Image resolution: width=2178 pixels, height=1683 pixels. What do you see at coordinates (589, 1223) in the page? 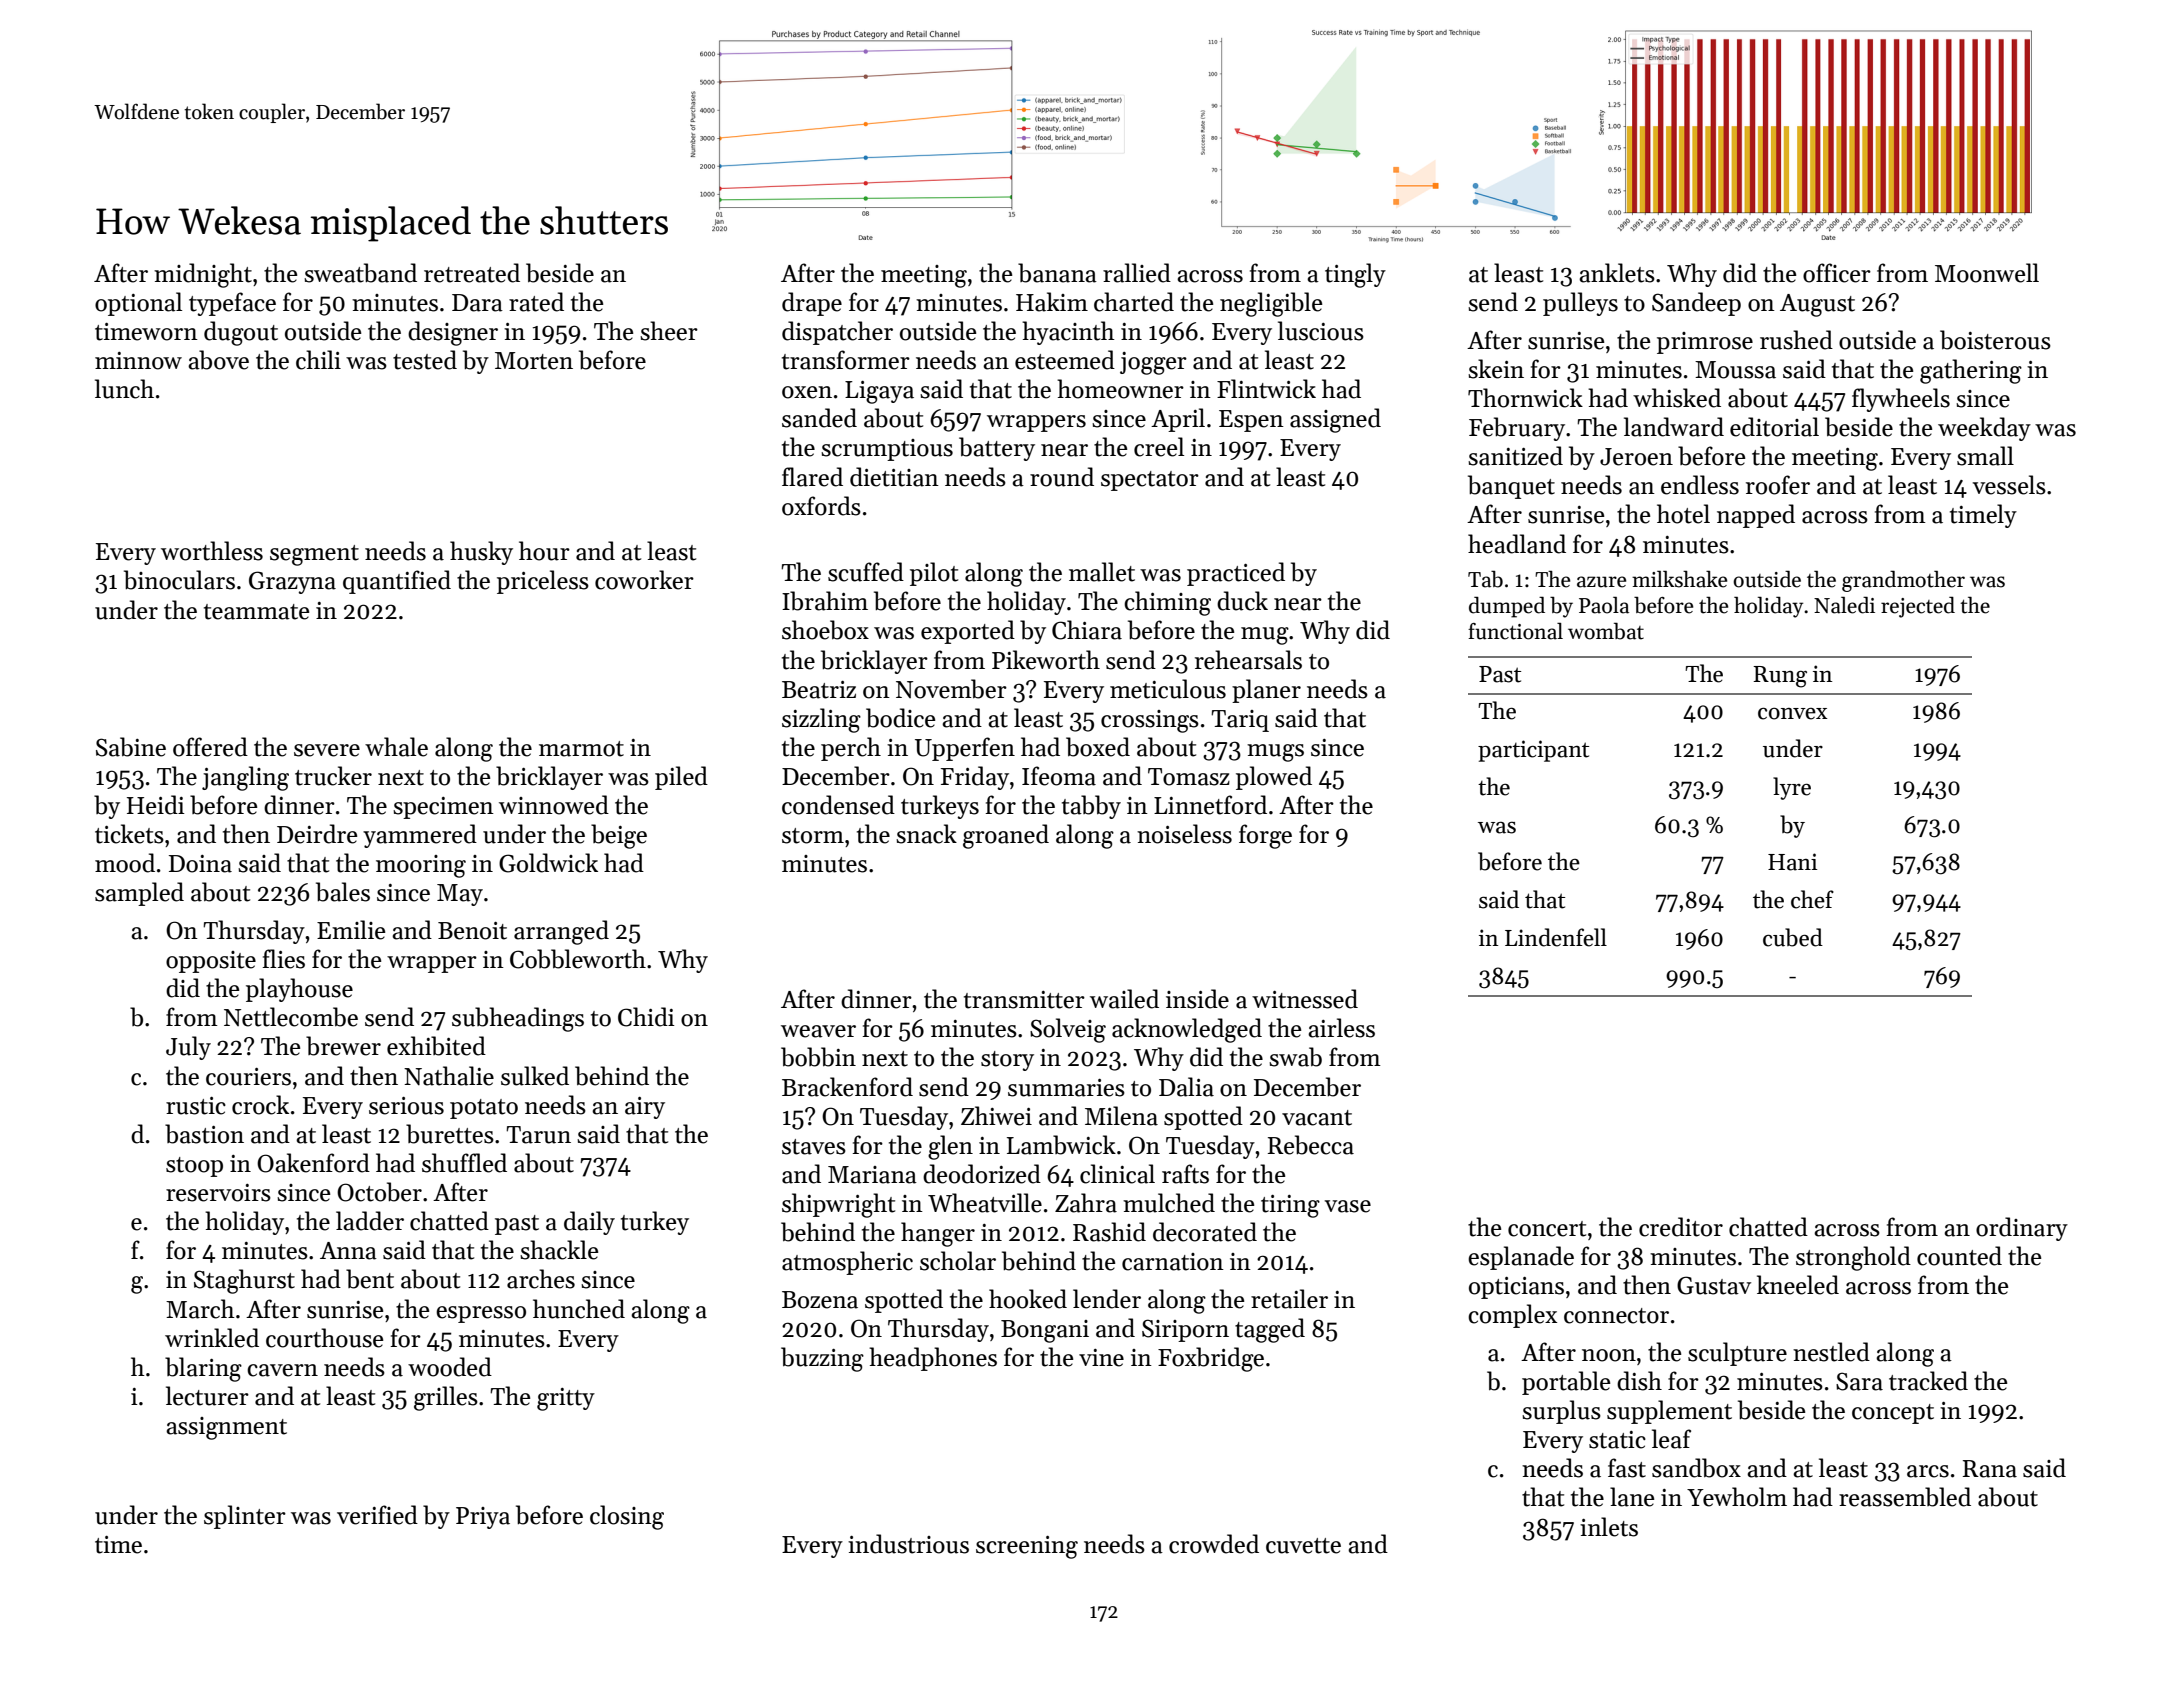
I see `daily` at bounding box center [589, 1223].
